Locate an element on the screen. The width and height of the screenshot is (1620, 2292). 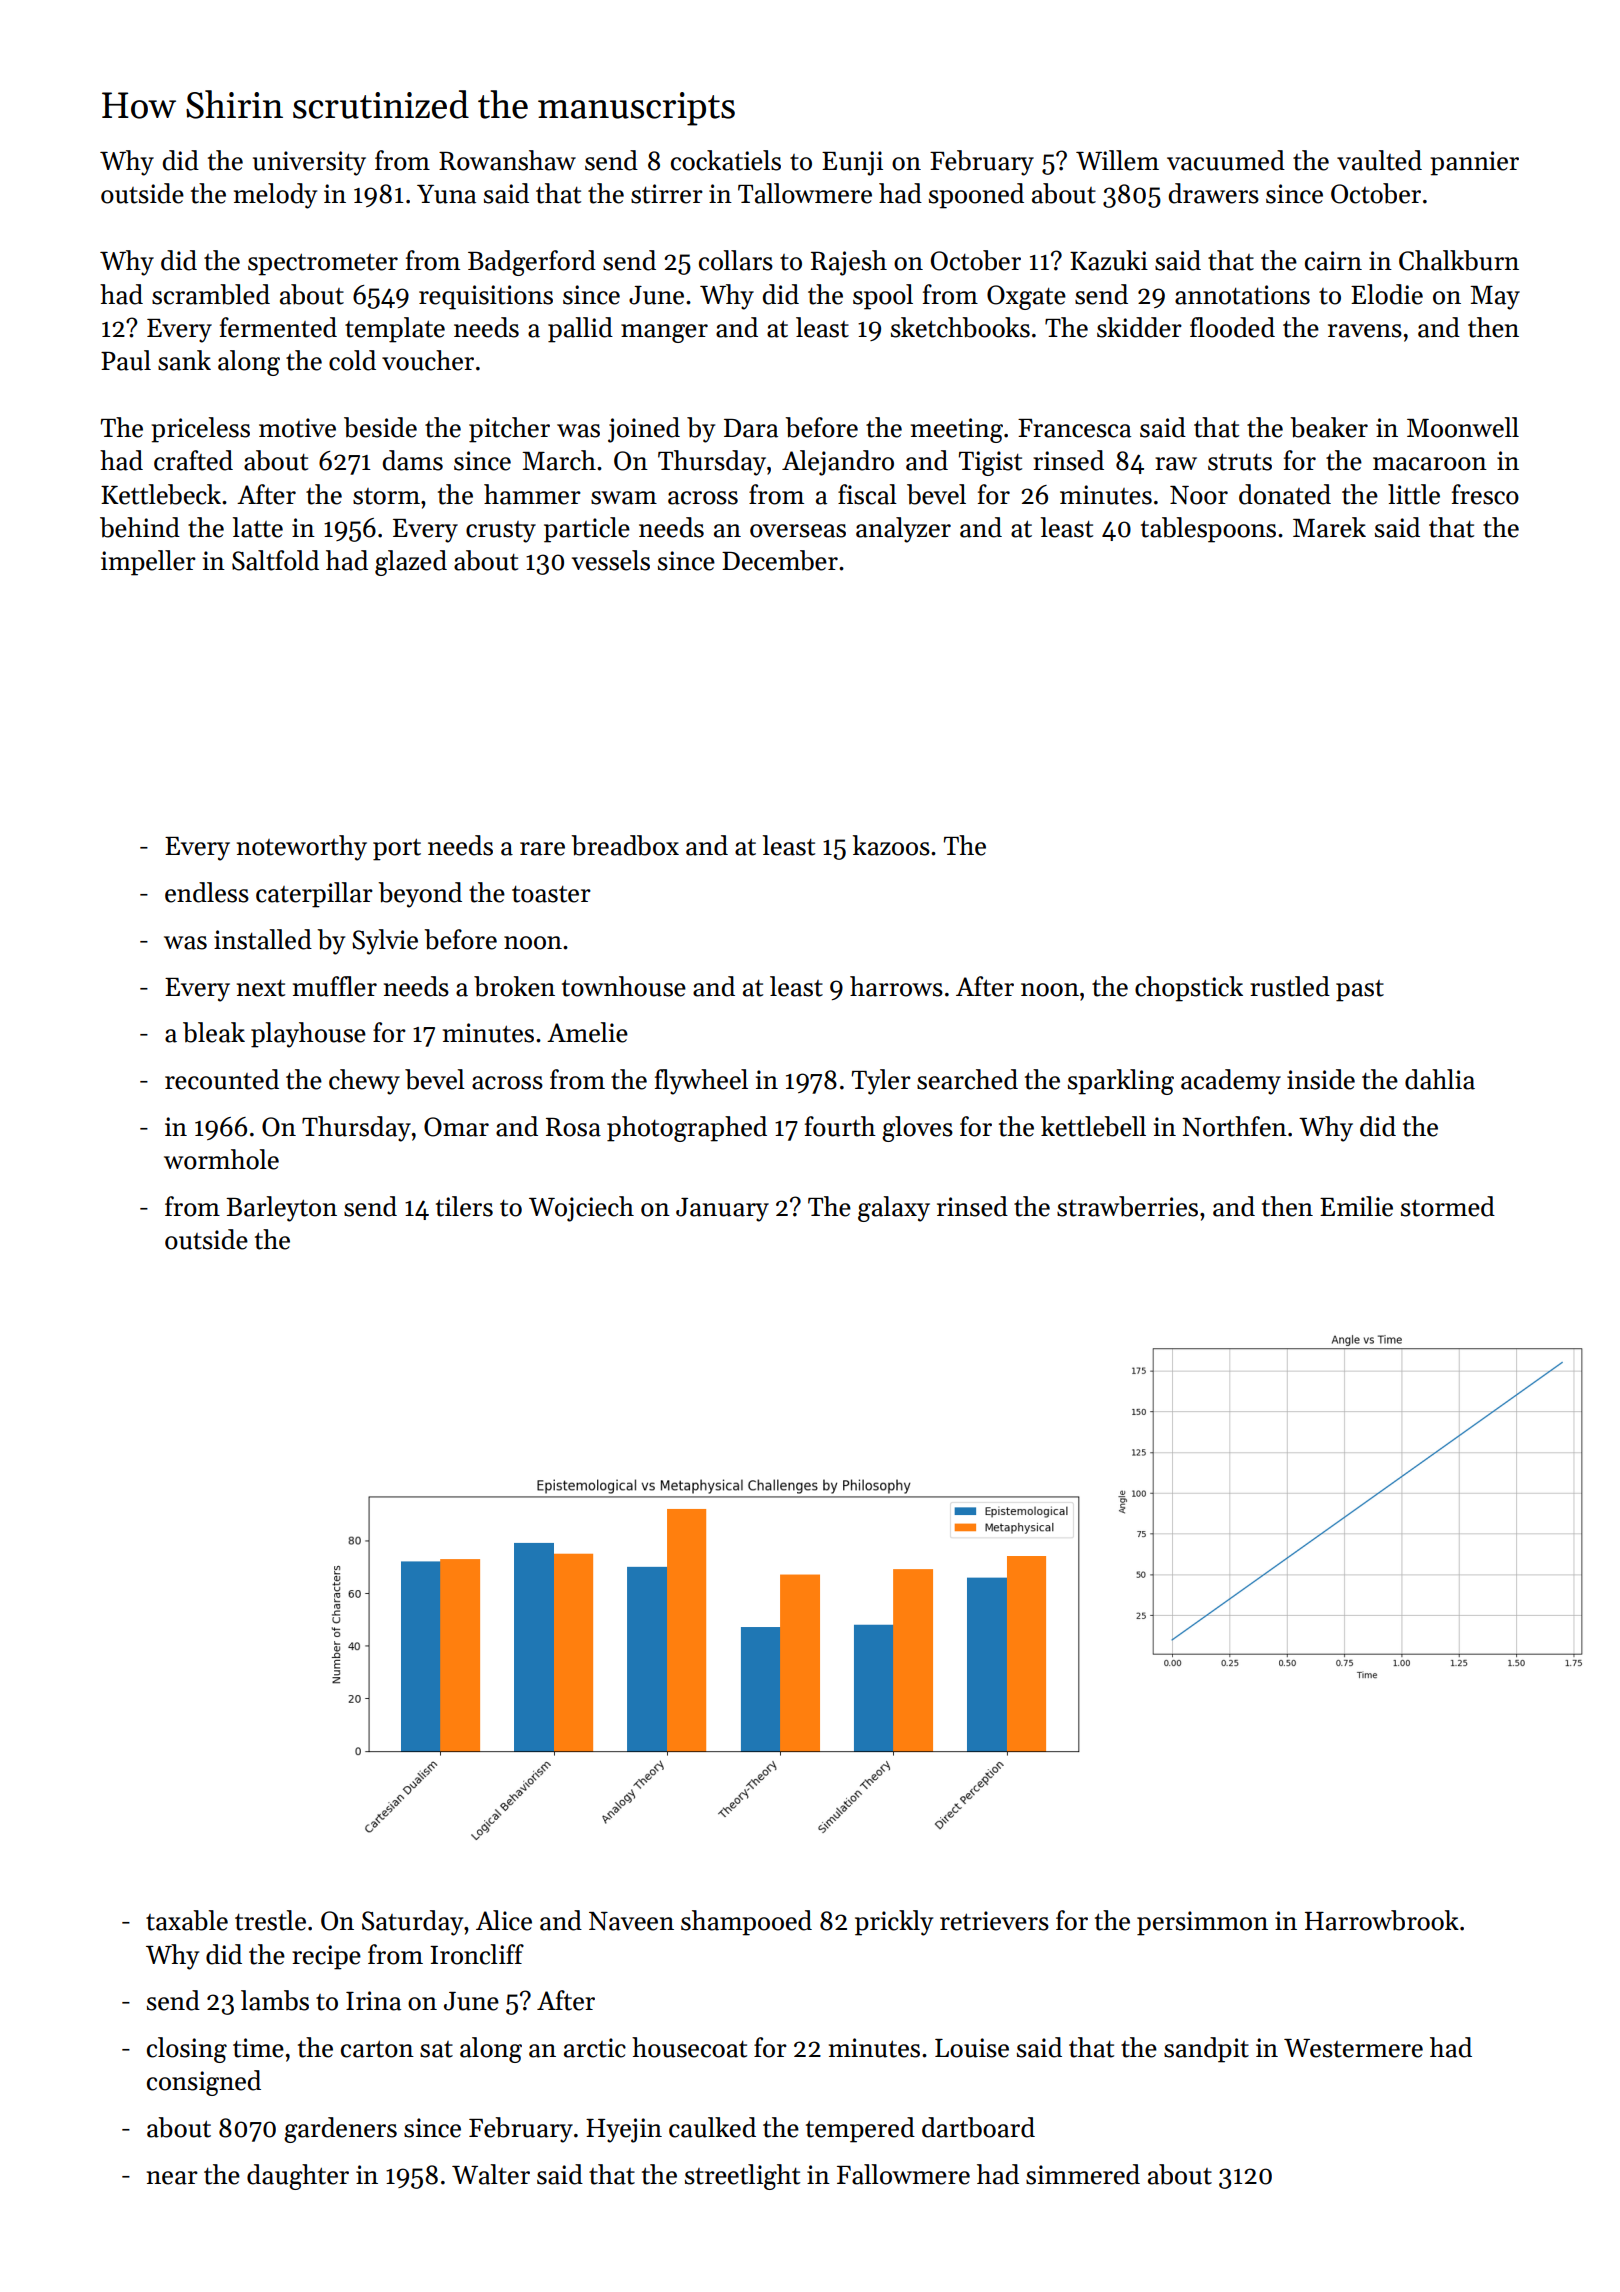
tablespoons is located at coordinates (1208, 530).
